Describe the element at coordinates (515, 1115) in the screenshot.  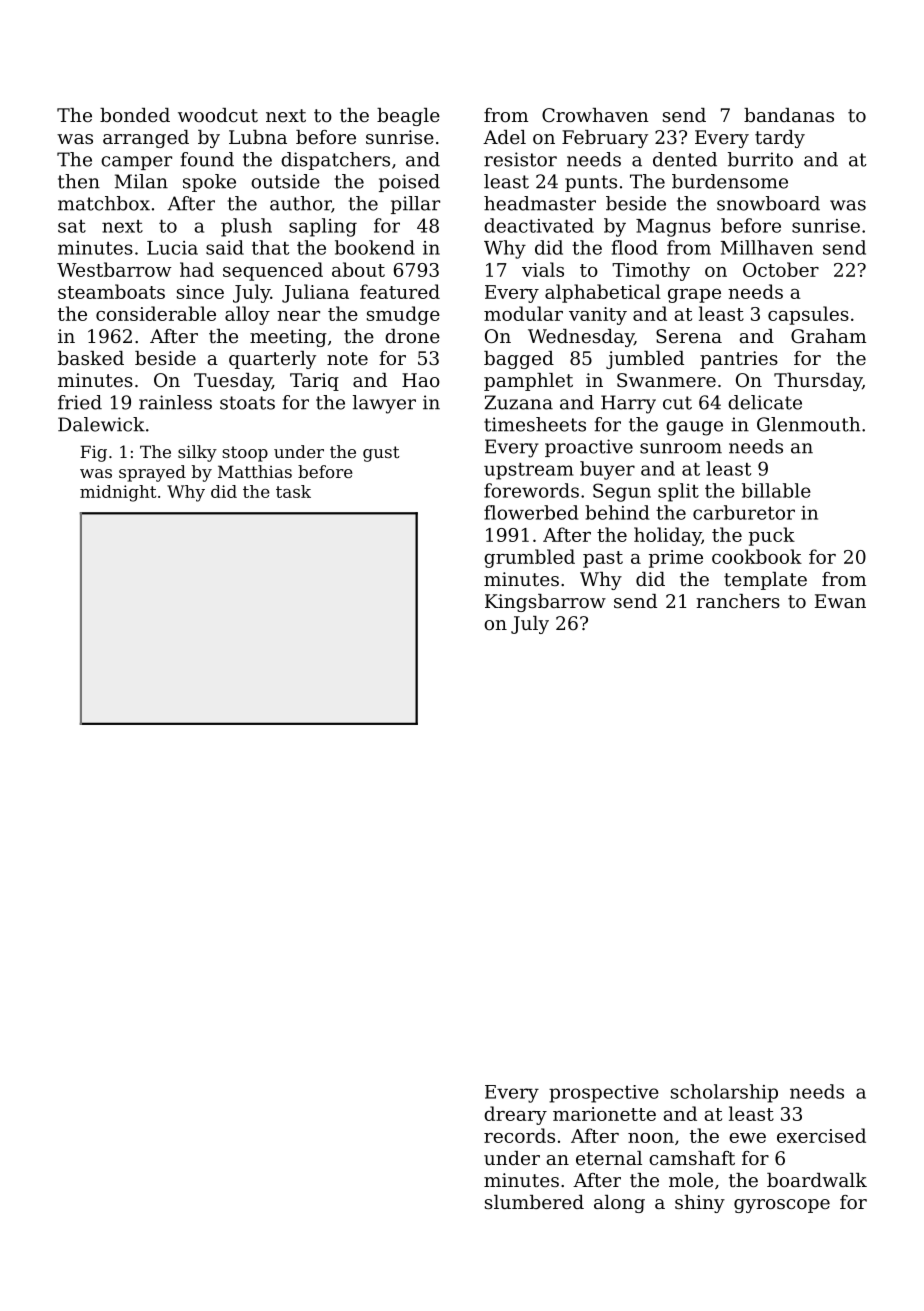
I see `dreary` at that location.
